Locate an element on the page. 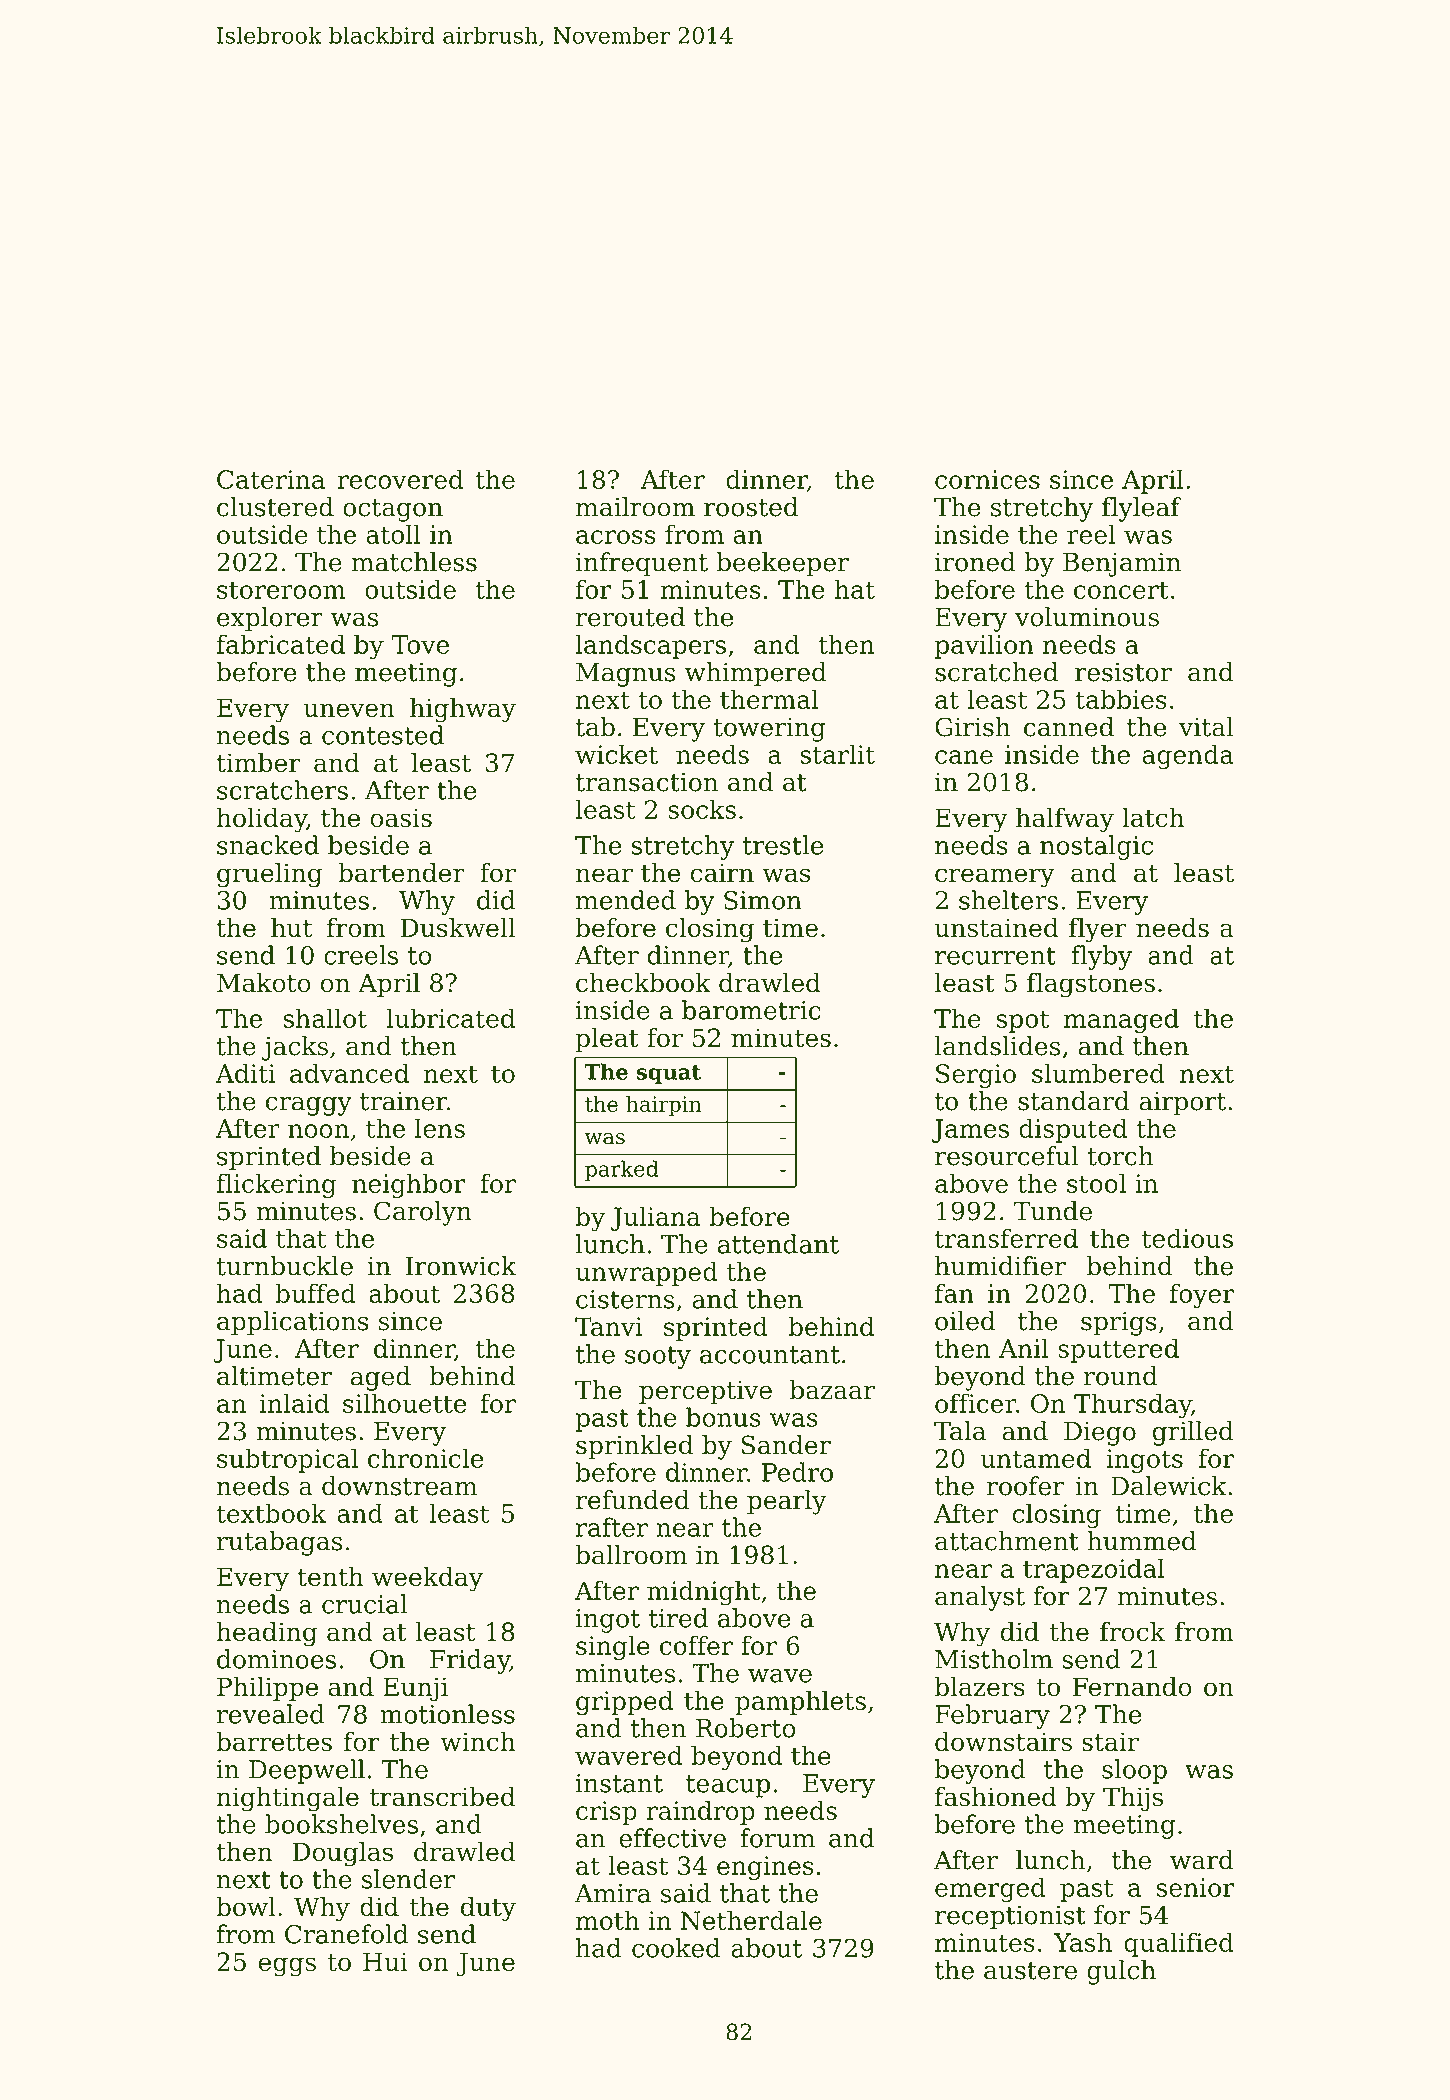 The height and width of the image is (2100, 1450). sprinkled is located at coordinates (634, 1447).
